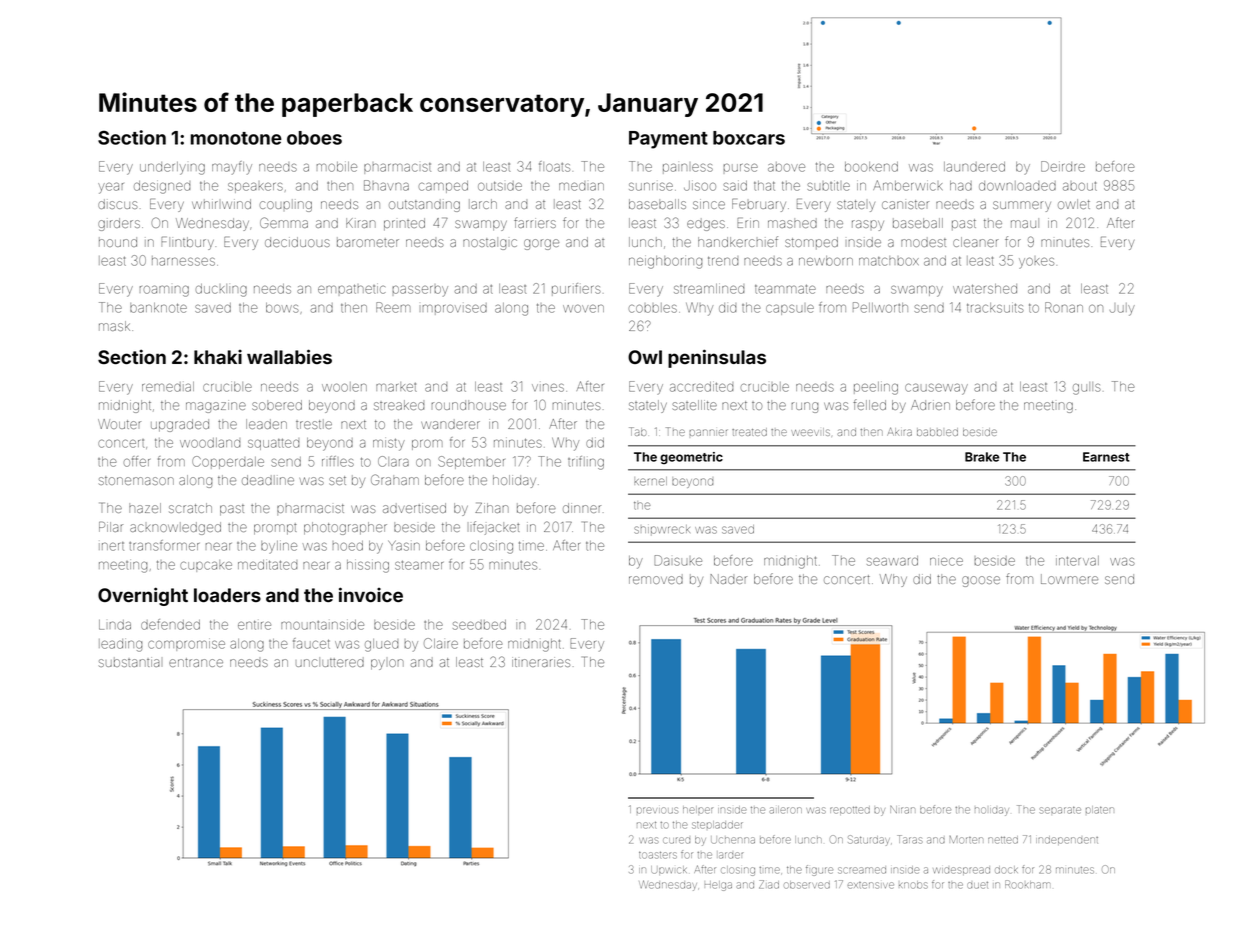 This screenshot has height=952, width=1233. I want to click on dinner, so click(582, 508).
